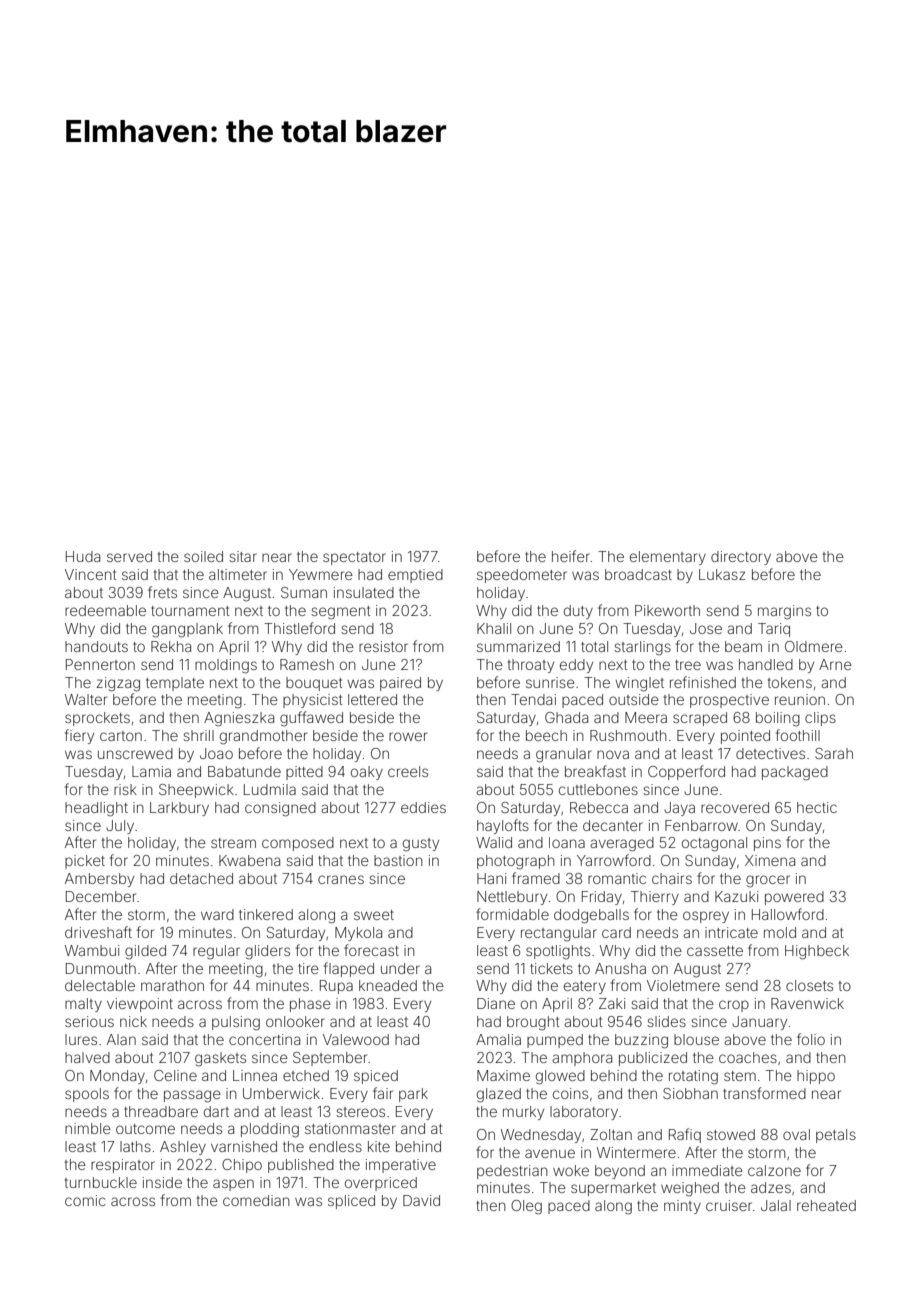 This screenshot has height=1308, width=924. What do you see at coordinates (264, 1039) in the screenshot?
I see `concertina` at bounding box center [264, 1039].
